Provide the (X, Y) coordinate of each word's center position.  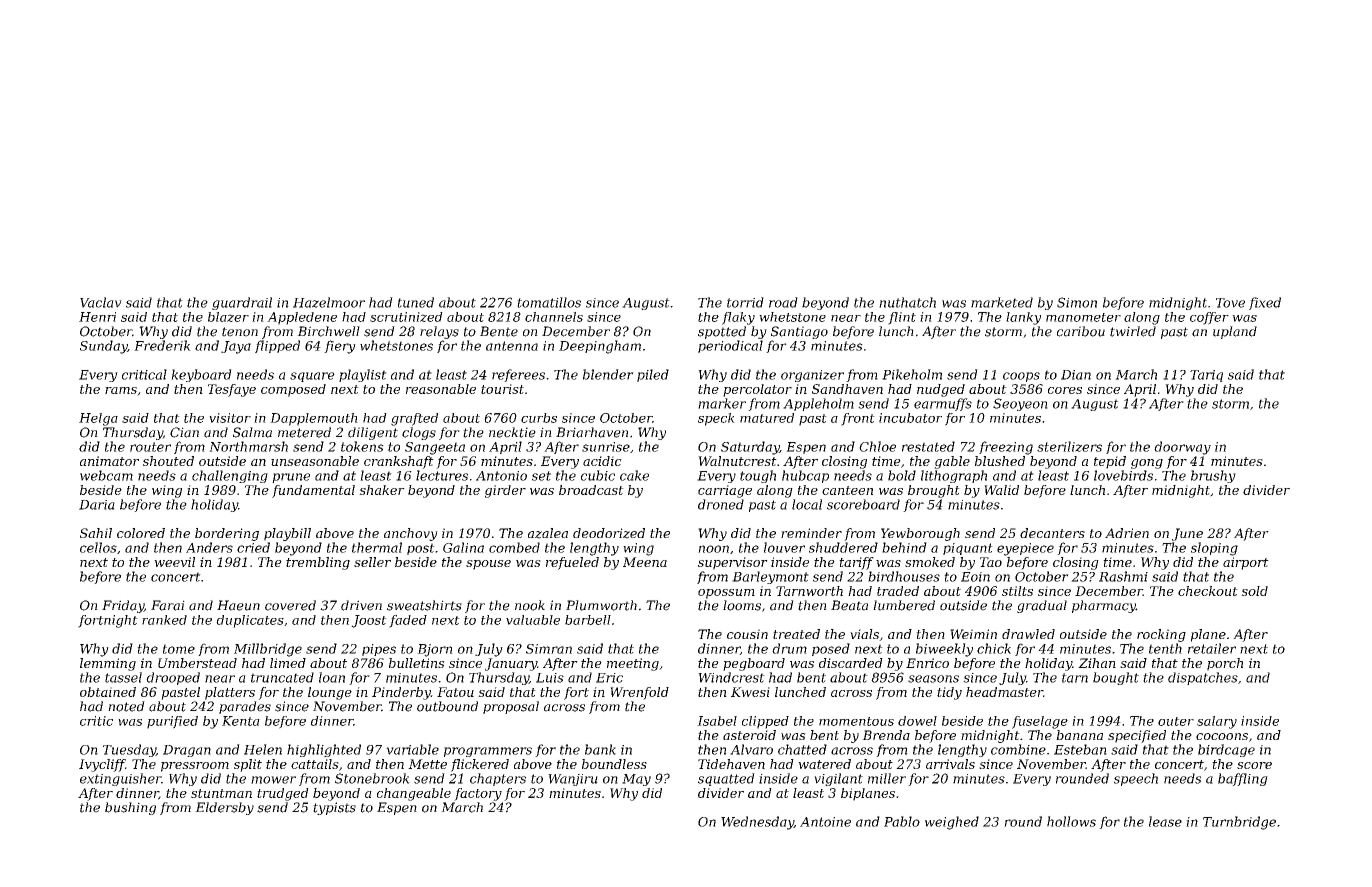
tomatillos (549, 302)
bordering (227, 534)
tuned (416, 302)
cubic (598, 475)
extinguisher (120, 779)
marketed (1002, 302)
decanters (1052, 533)
